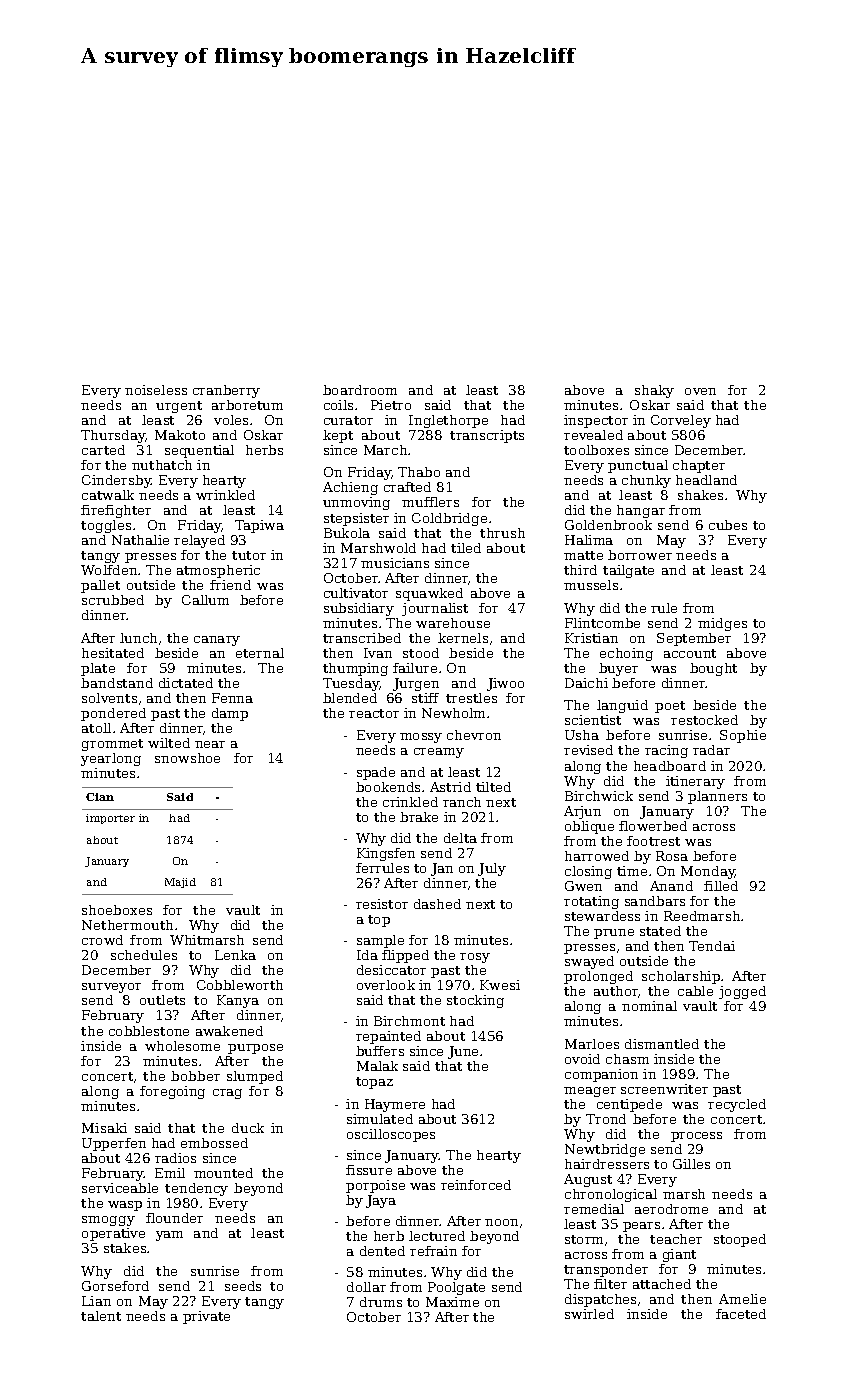 This screenshot has height=1400, width=849. I want to click on oven, so click(700, 391).
